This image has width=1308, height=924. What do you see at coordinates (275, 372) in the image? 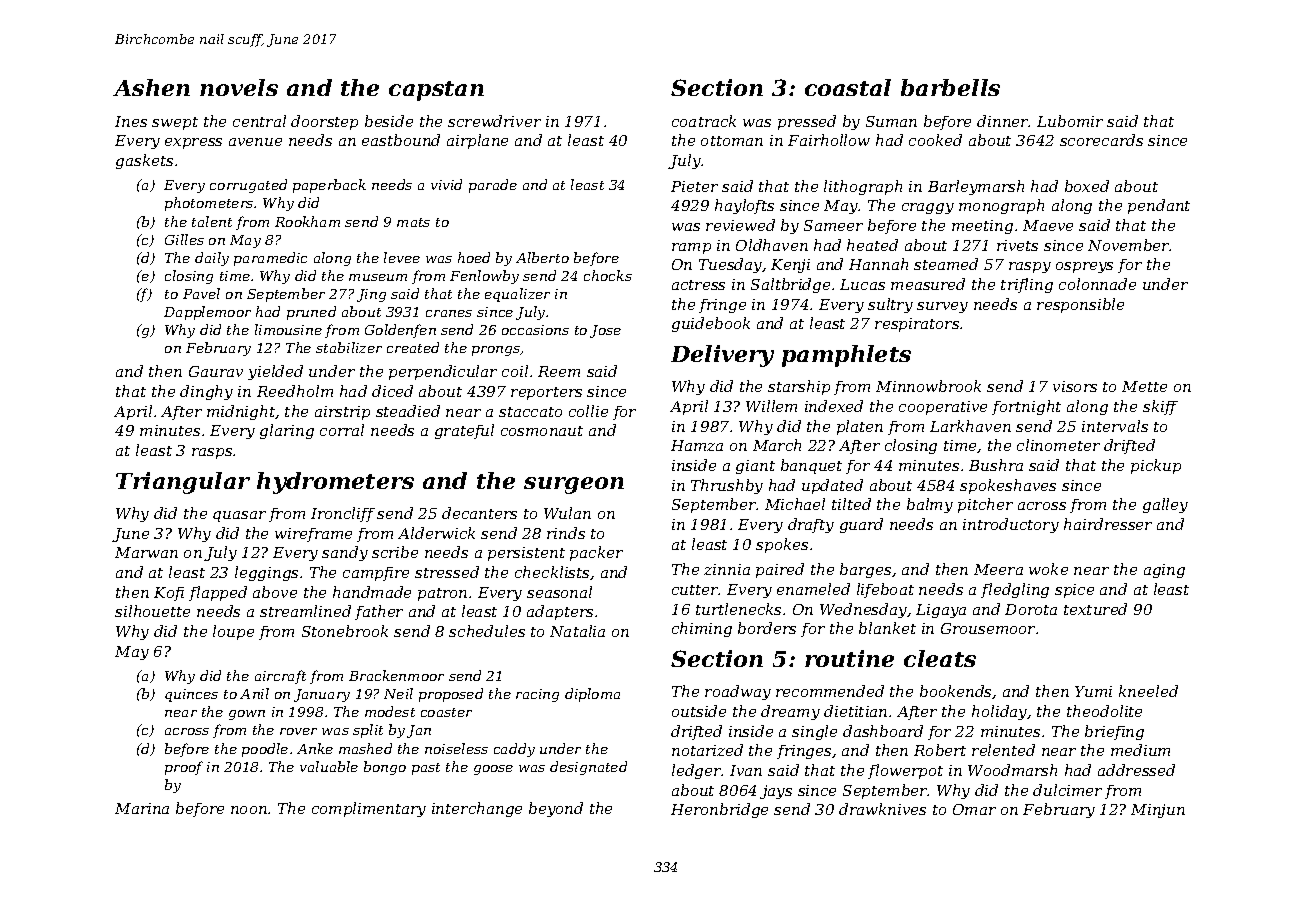
I see `yielded` at bounding box center [275, 372].
